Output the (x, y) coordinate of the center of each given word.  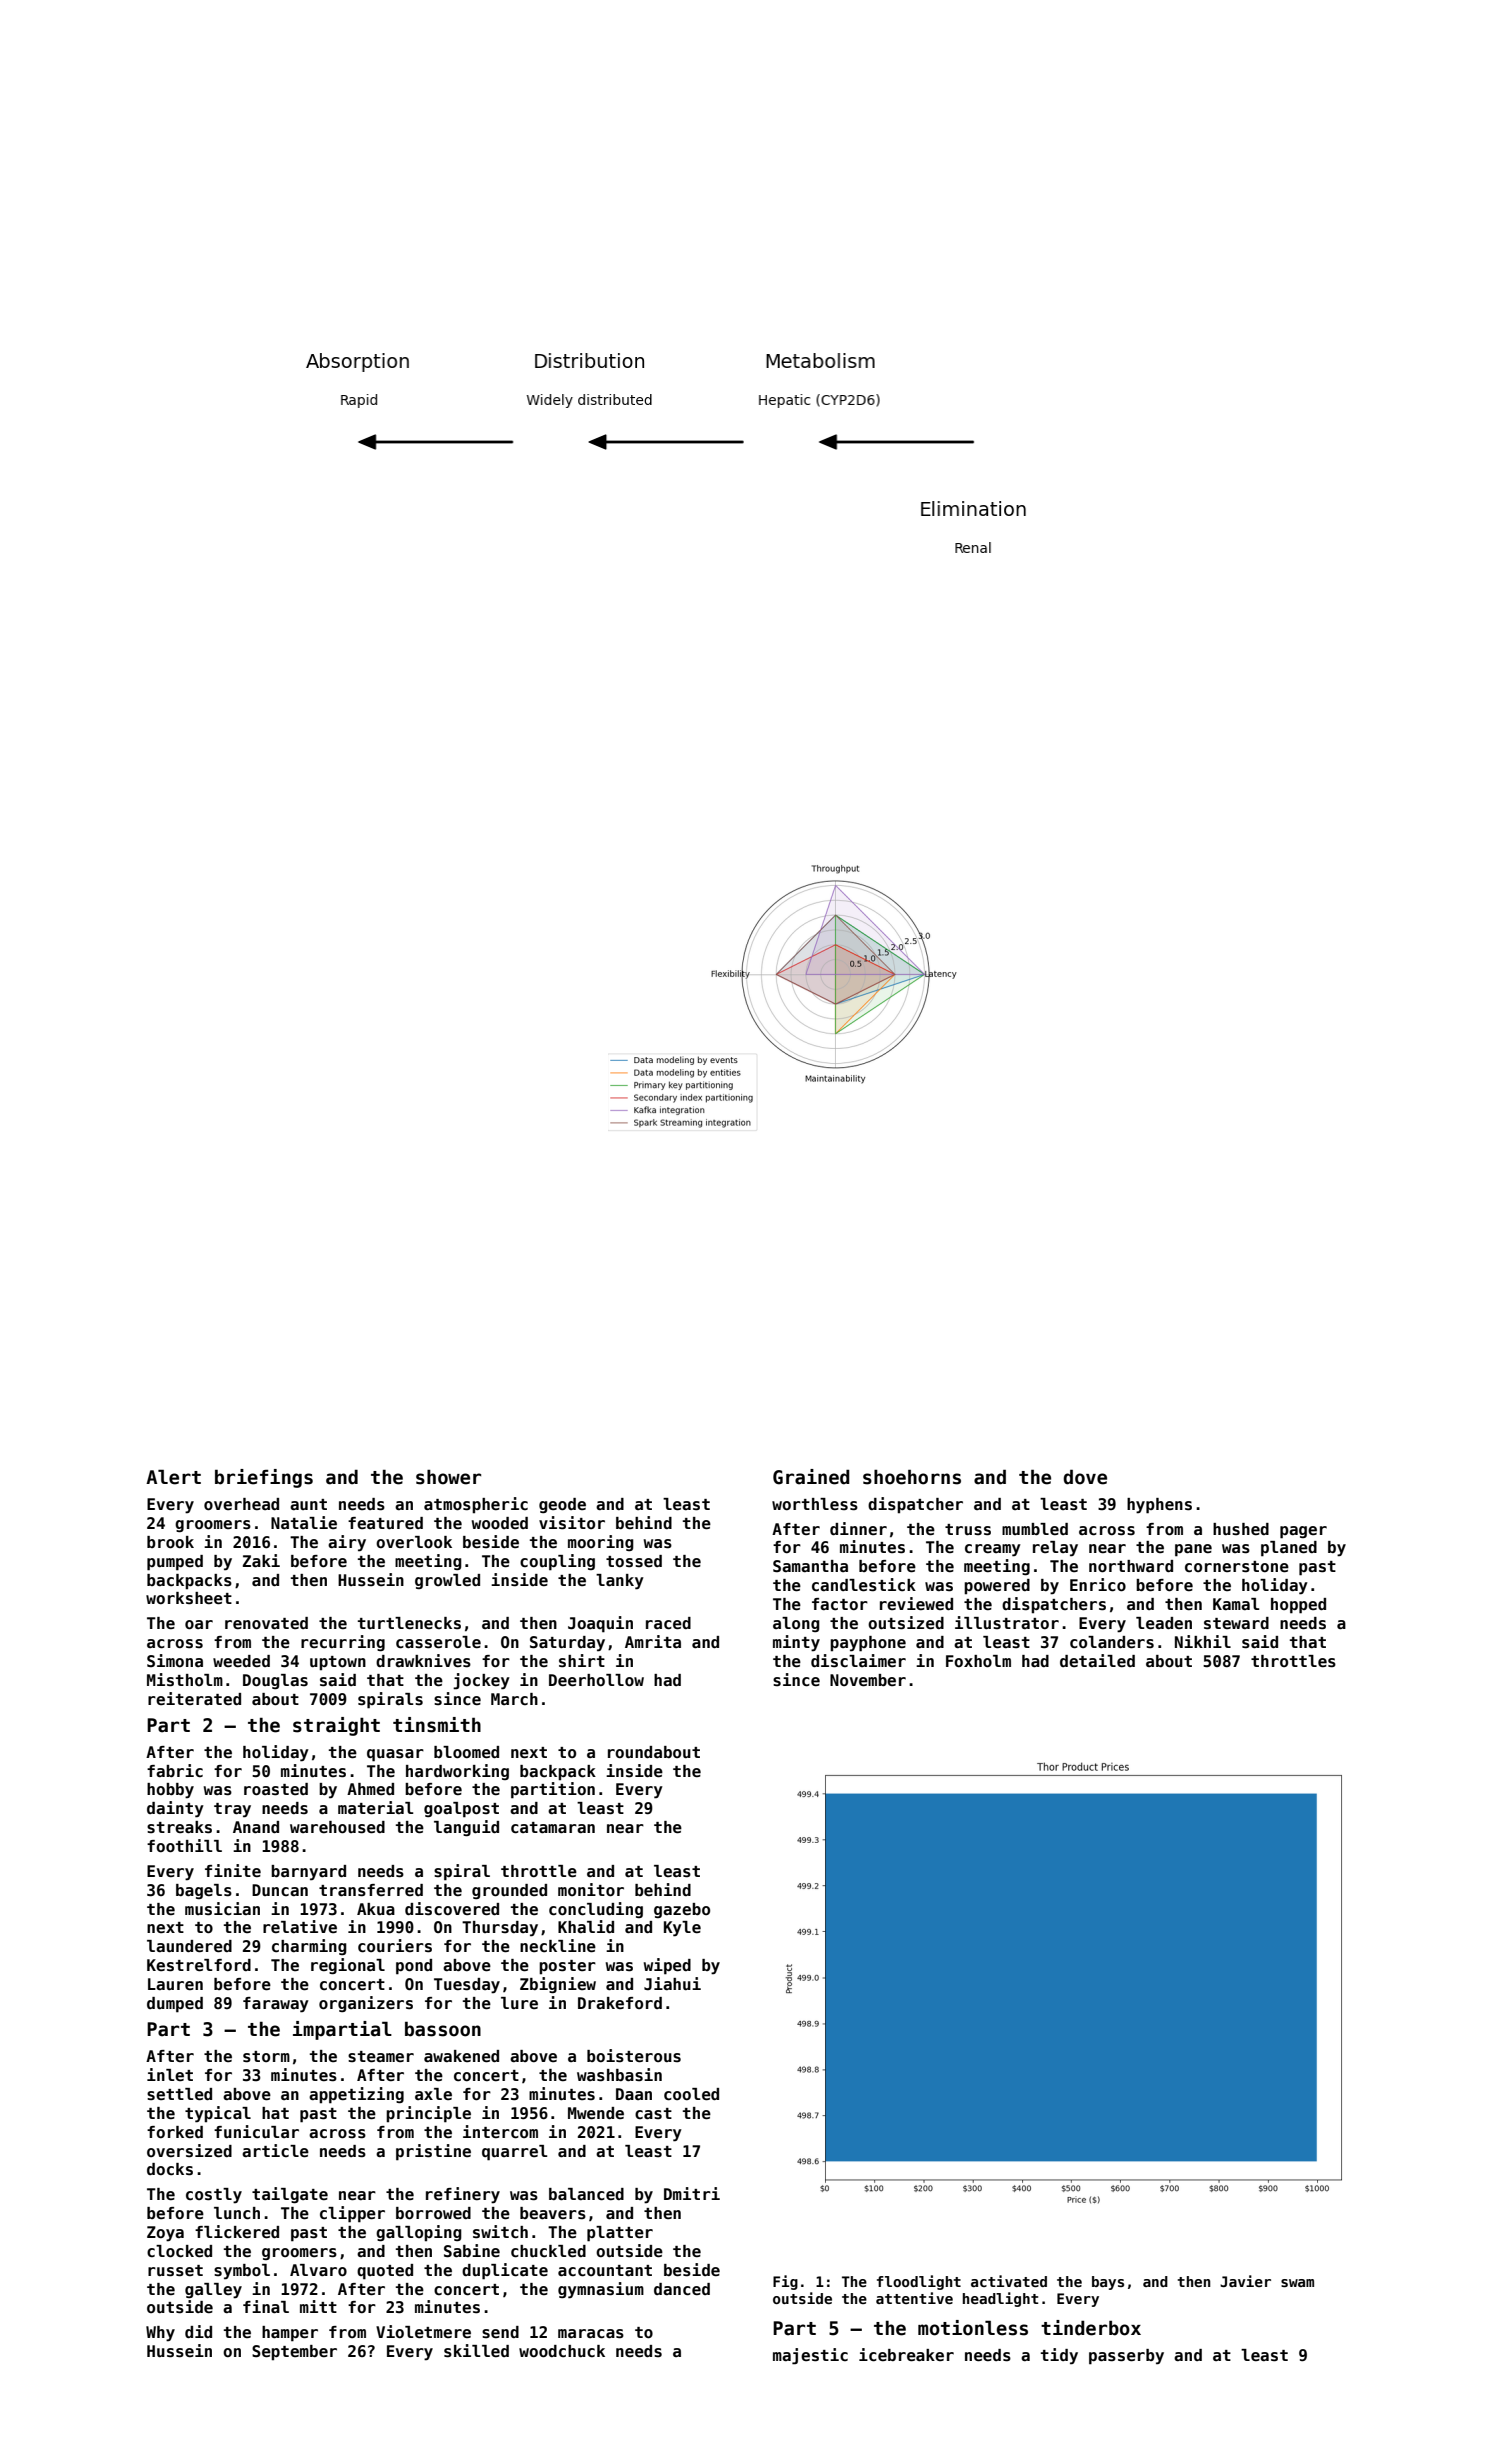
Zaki (261, 1560)
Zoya (165, 2234)
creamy (993, 1550)
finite (233, 1870)
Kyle (682, 1929)
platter (620, 2234)
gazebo (682, 1910)
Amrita (653, 1641)
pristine (433, 2152)
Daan (634, 2094)
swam (1297, 2283)
